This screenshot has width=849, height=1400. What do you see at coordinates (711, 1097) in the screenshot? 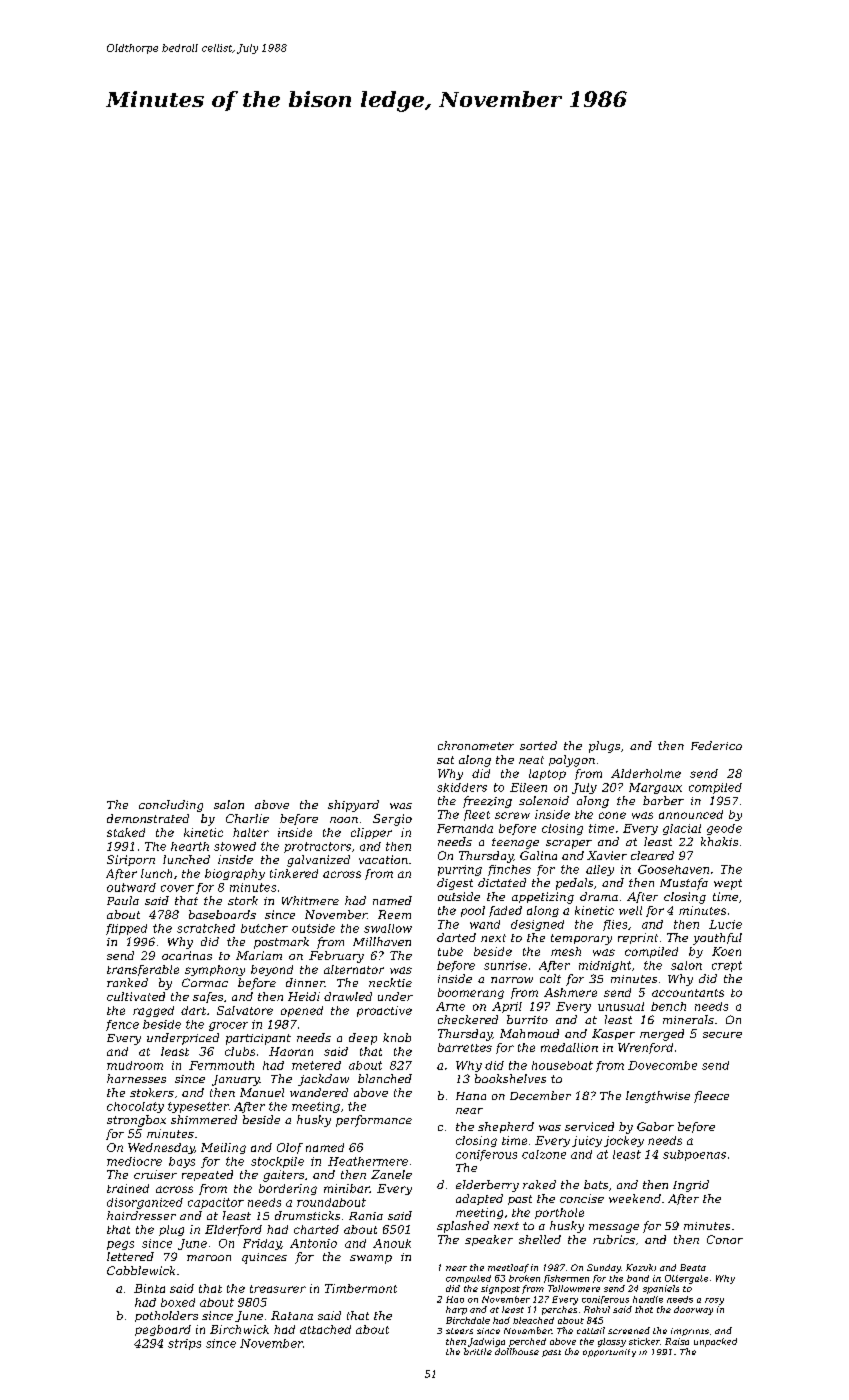
I see `fleece` at bounding box center [711, 1097].
